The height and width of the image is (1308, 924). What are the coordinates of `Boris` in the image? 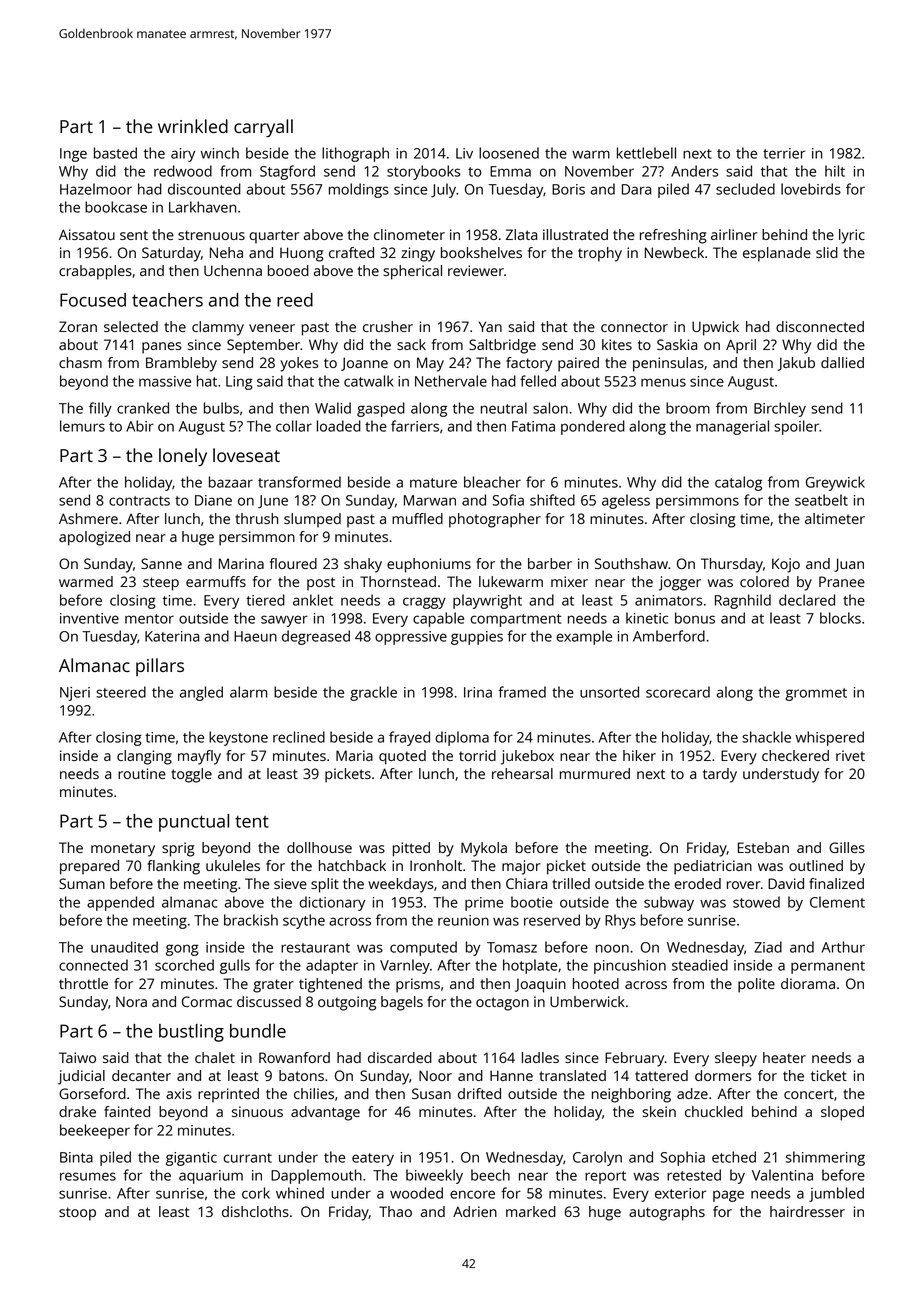 It's located at (568, 189).
